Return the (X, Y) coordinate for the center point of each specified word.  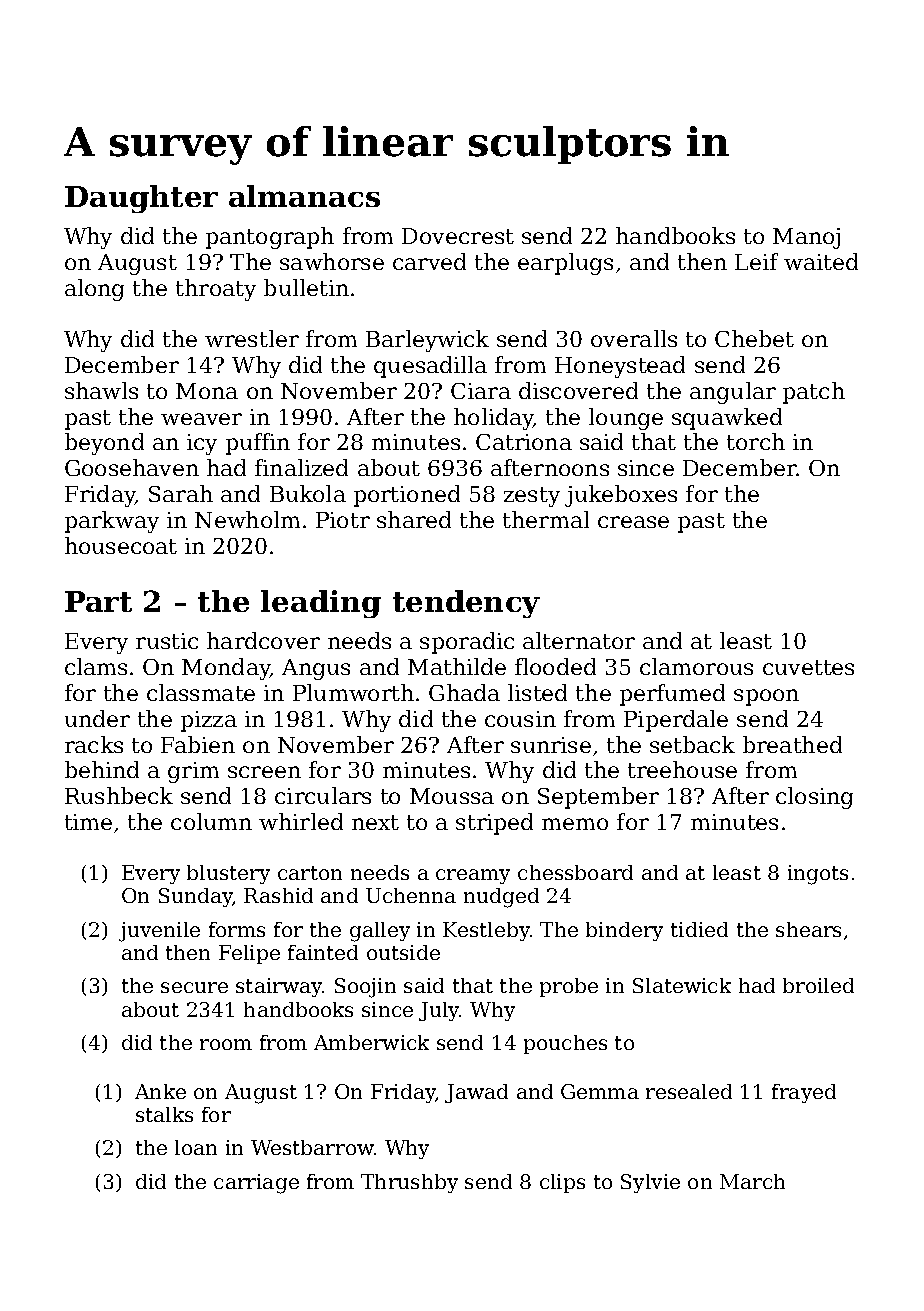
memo (575, 824)
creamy (473, 876)
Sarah (181, 493)
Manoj (806, 238)
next (375, 822)
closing (814, 798)
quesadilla (430, 367)
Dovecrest (458, 236)
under (97, 718)
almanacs (304, 196)
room (226, 1044)
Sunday (196, 897)
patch (814, 393)
